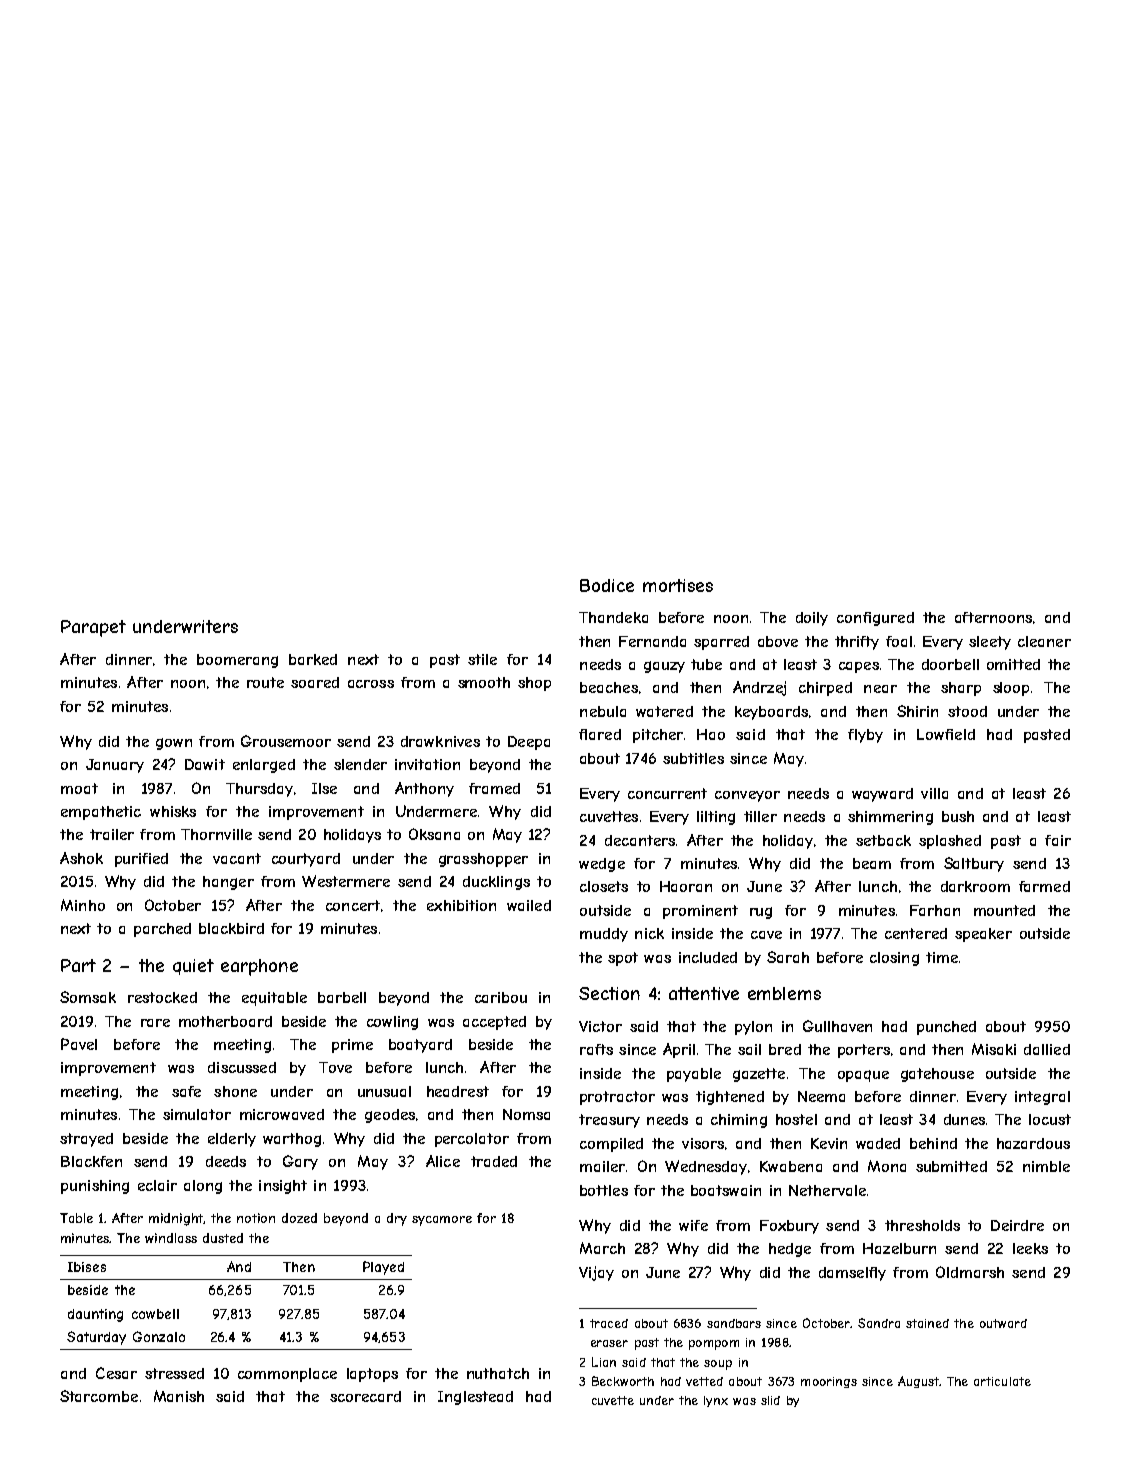 Image resolution: width=1131 pixels, height=1463 pixels. I want to click on cleaner, so click(1044, 641).
